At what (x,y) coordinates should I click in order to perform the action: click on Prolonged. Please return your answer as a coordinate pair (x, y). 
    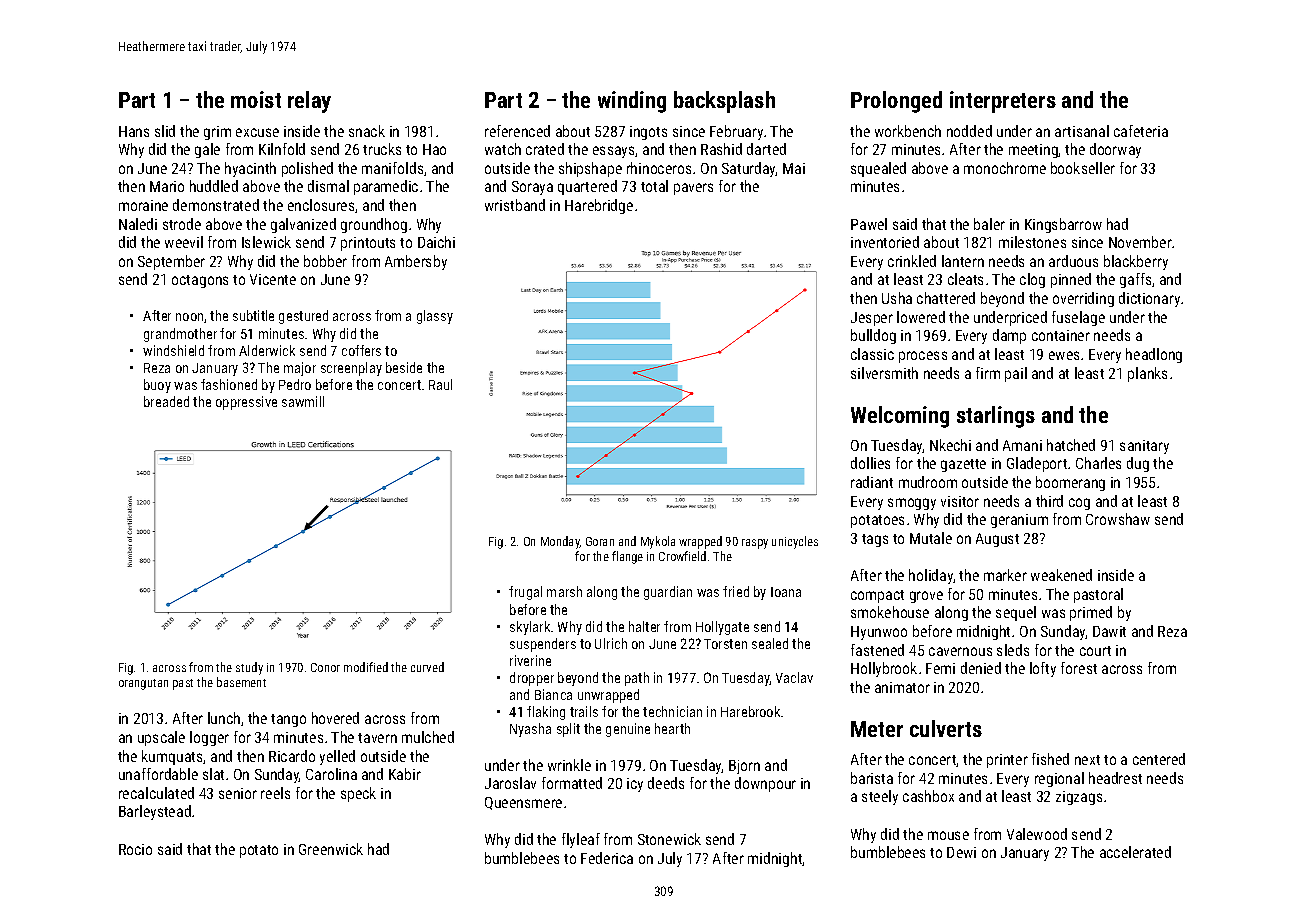
    Looking at the image, I should click on (896, 102).
